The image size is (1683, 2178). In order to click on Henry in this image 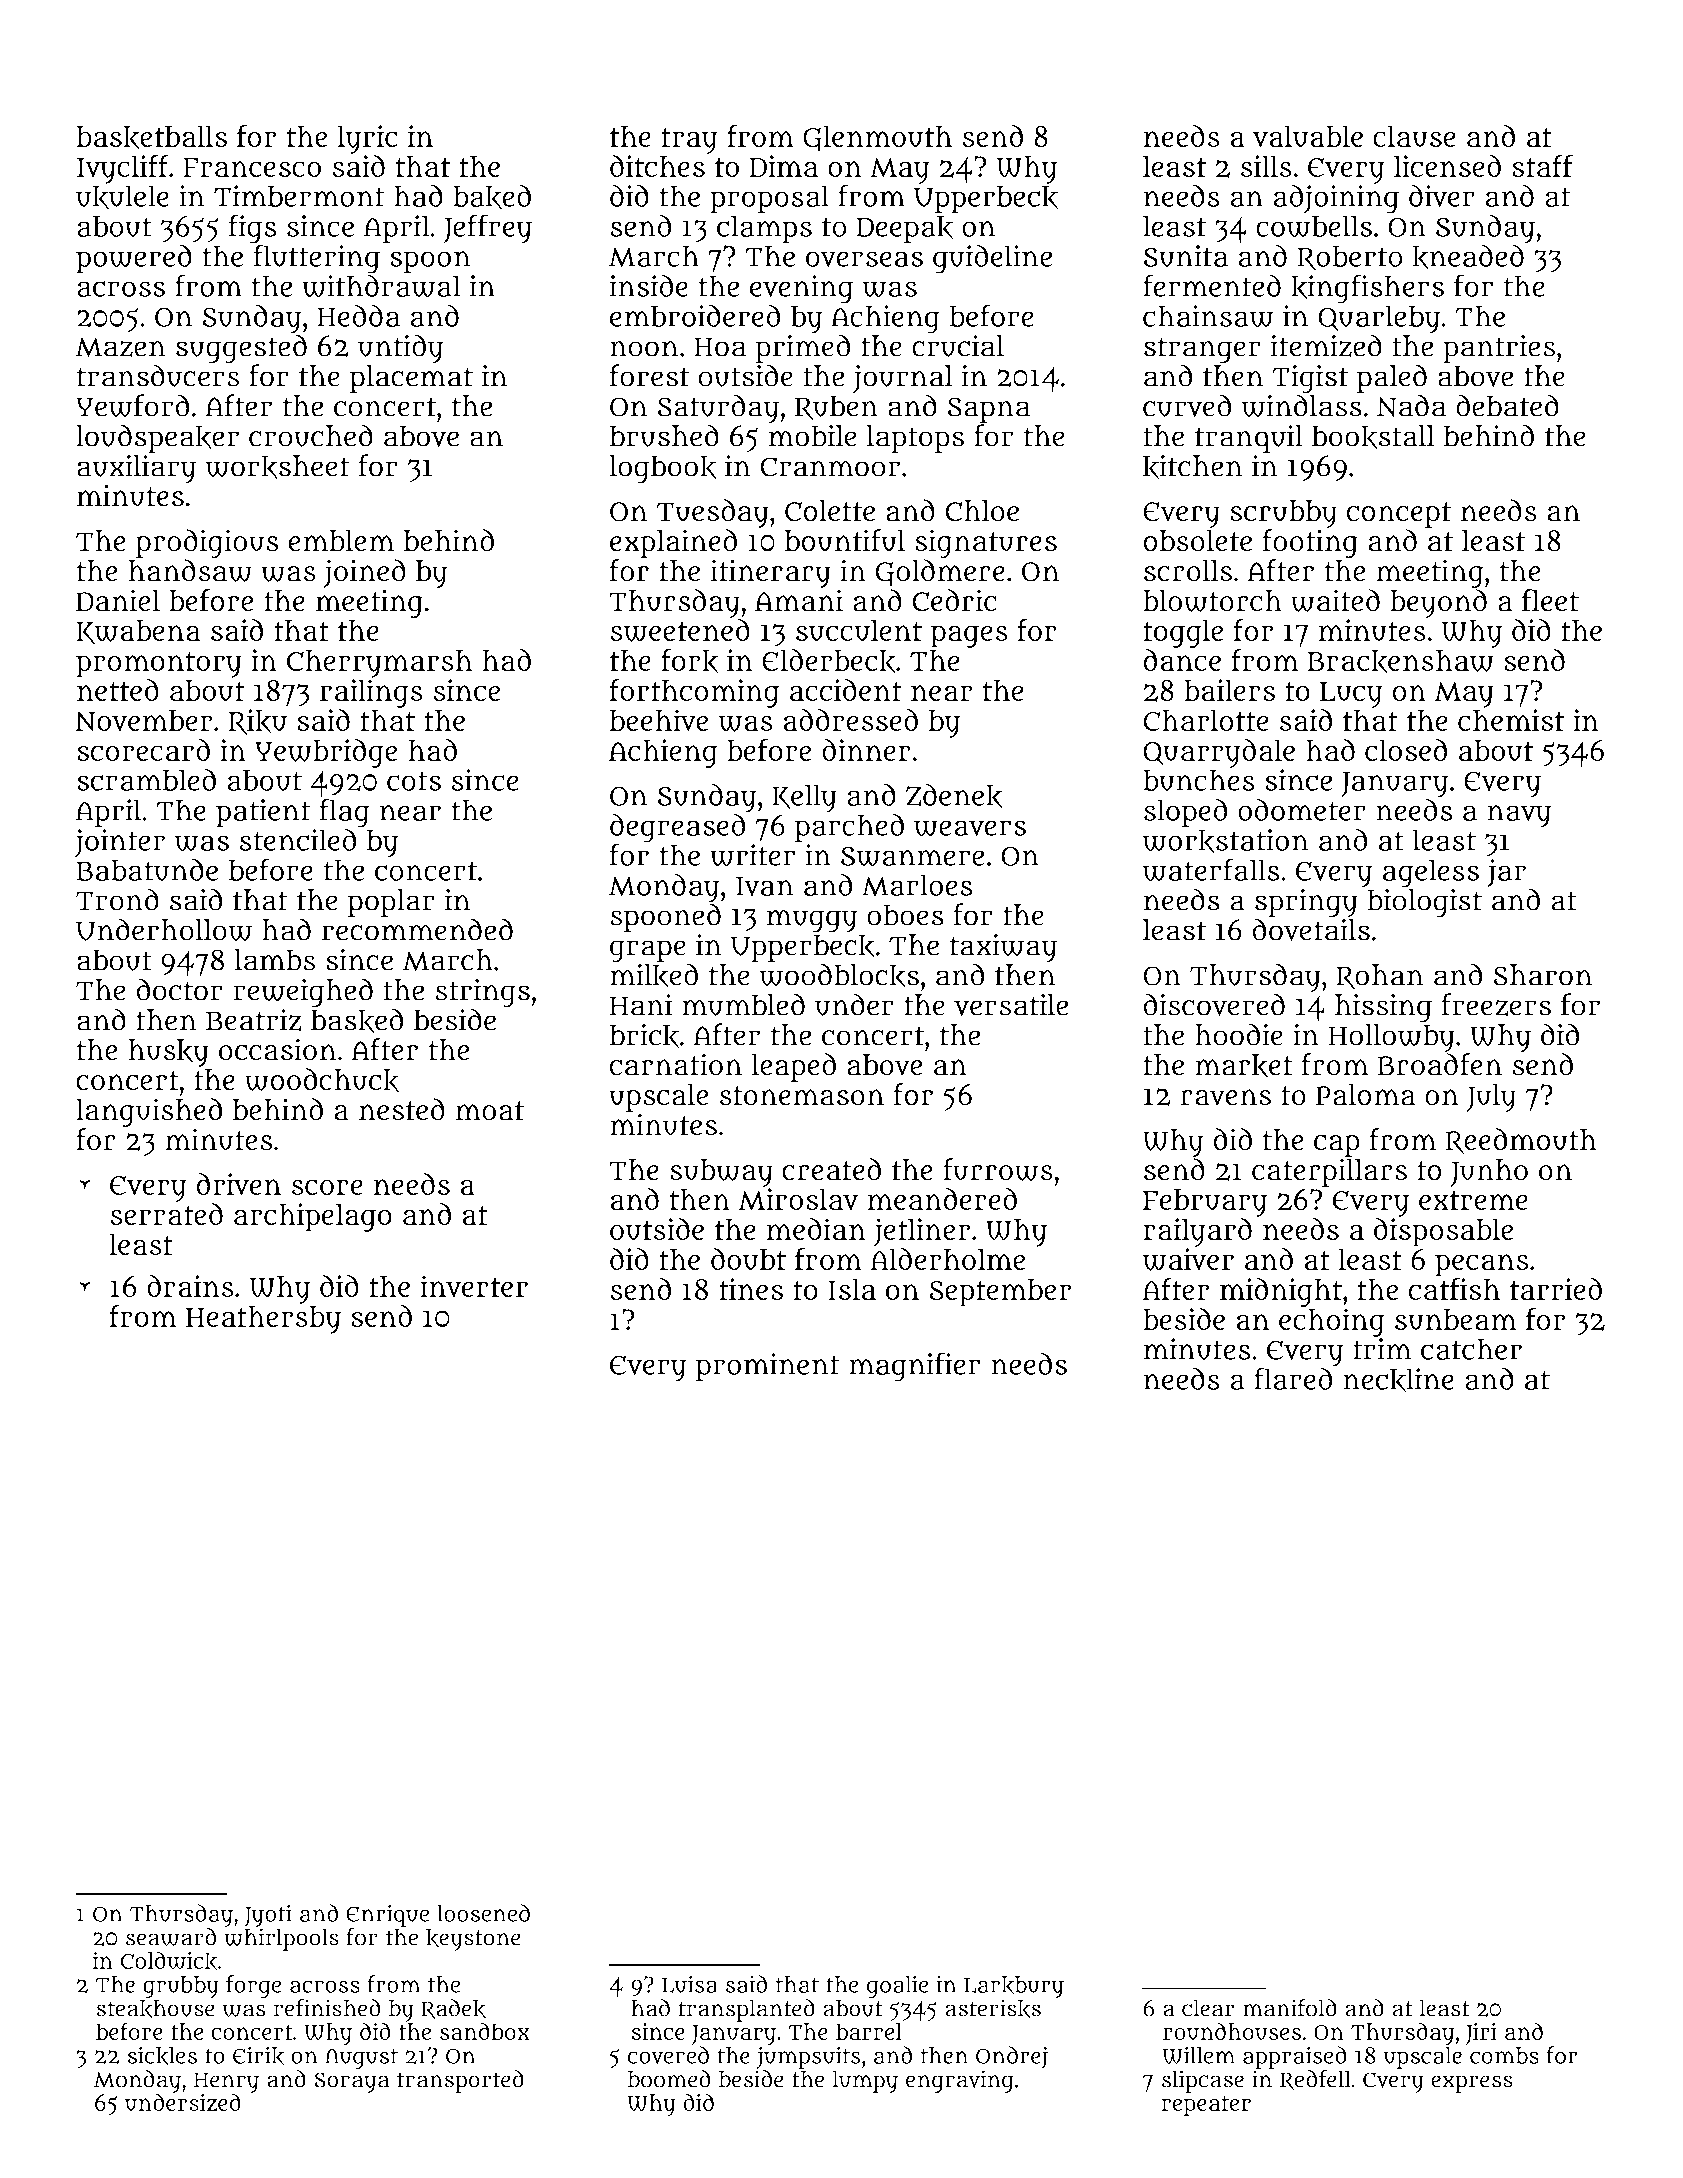, I will do `click(226, 2082)`.
